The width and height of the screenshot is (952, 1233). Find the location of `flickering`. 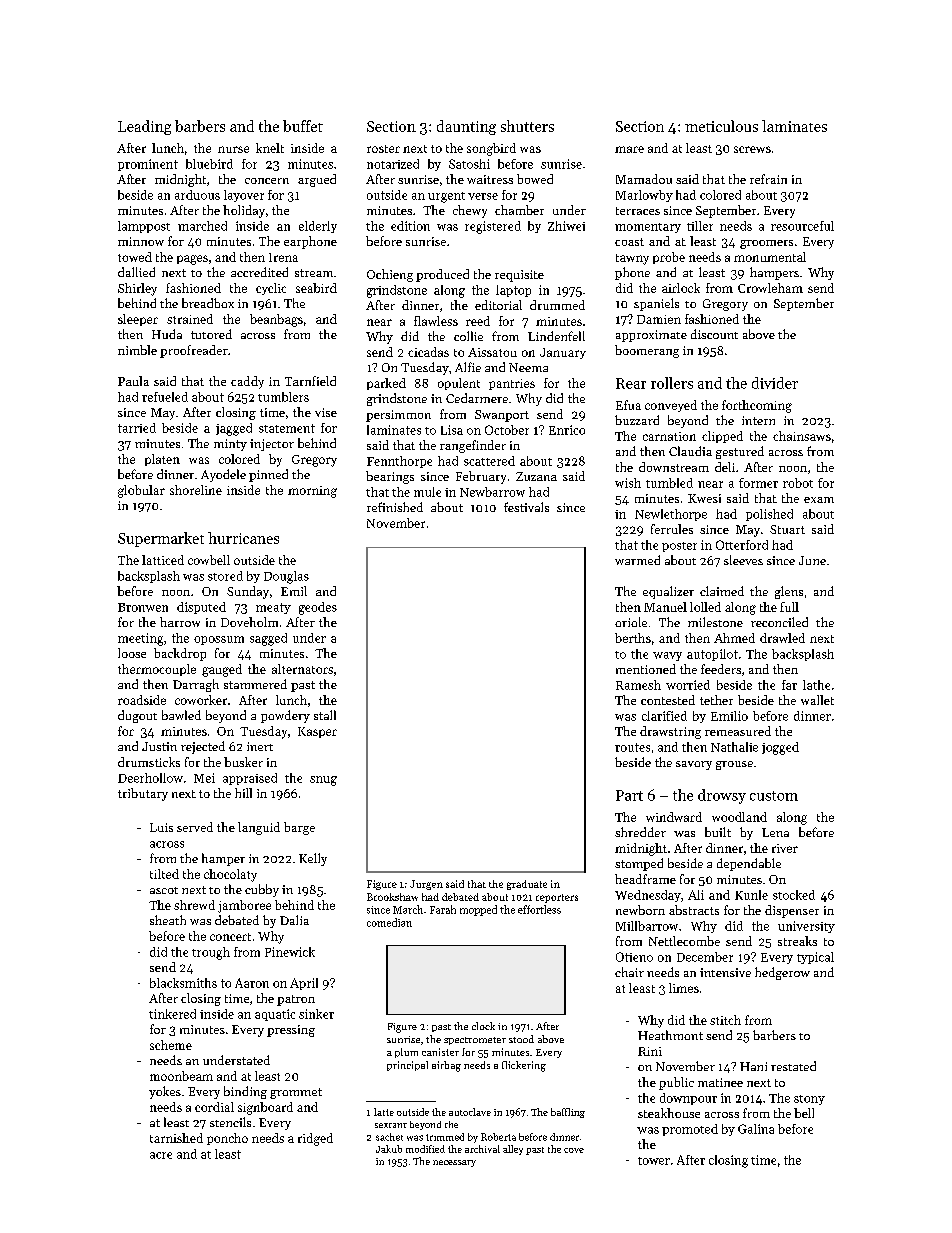

flickering is located at coordinates (524, 1066).
